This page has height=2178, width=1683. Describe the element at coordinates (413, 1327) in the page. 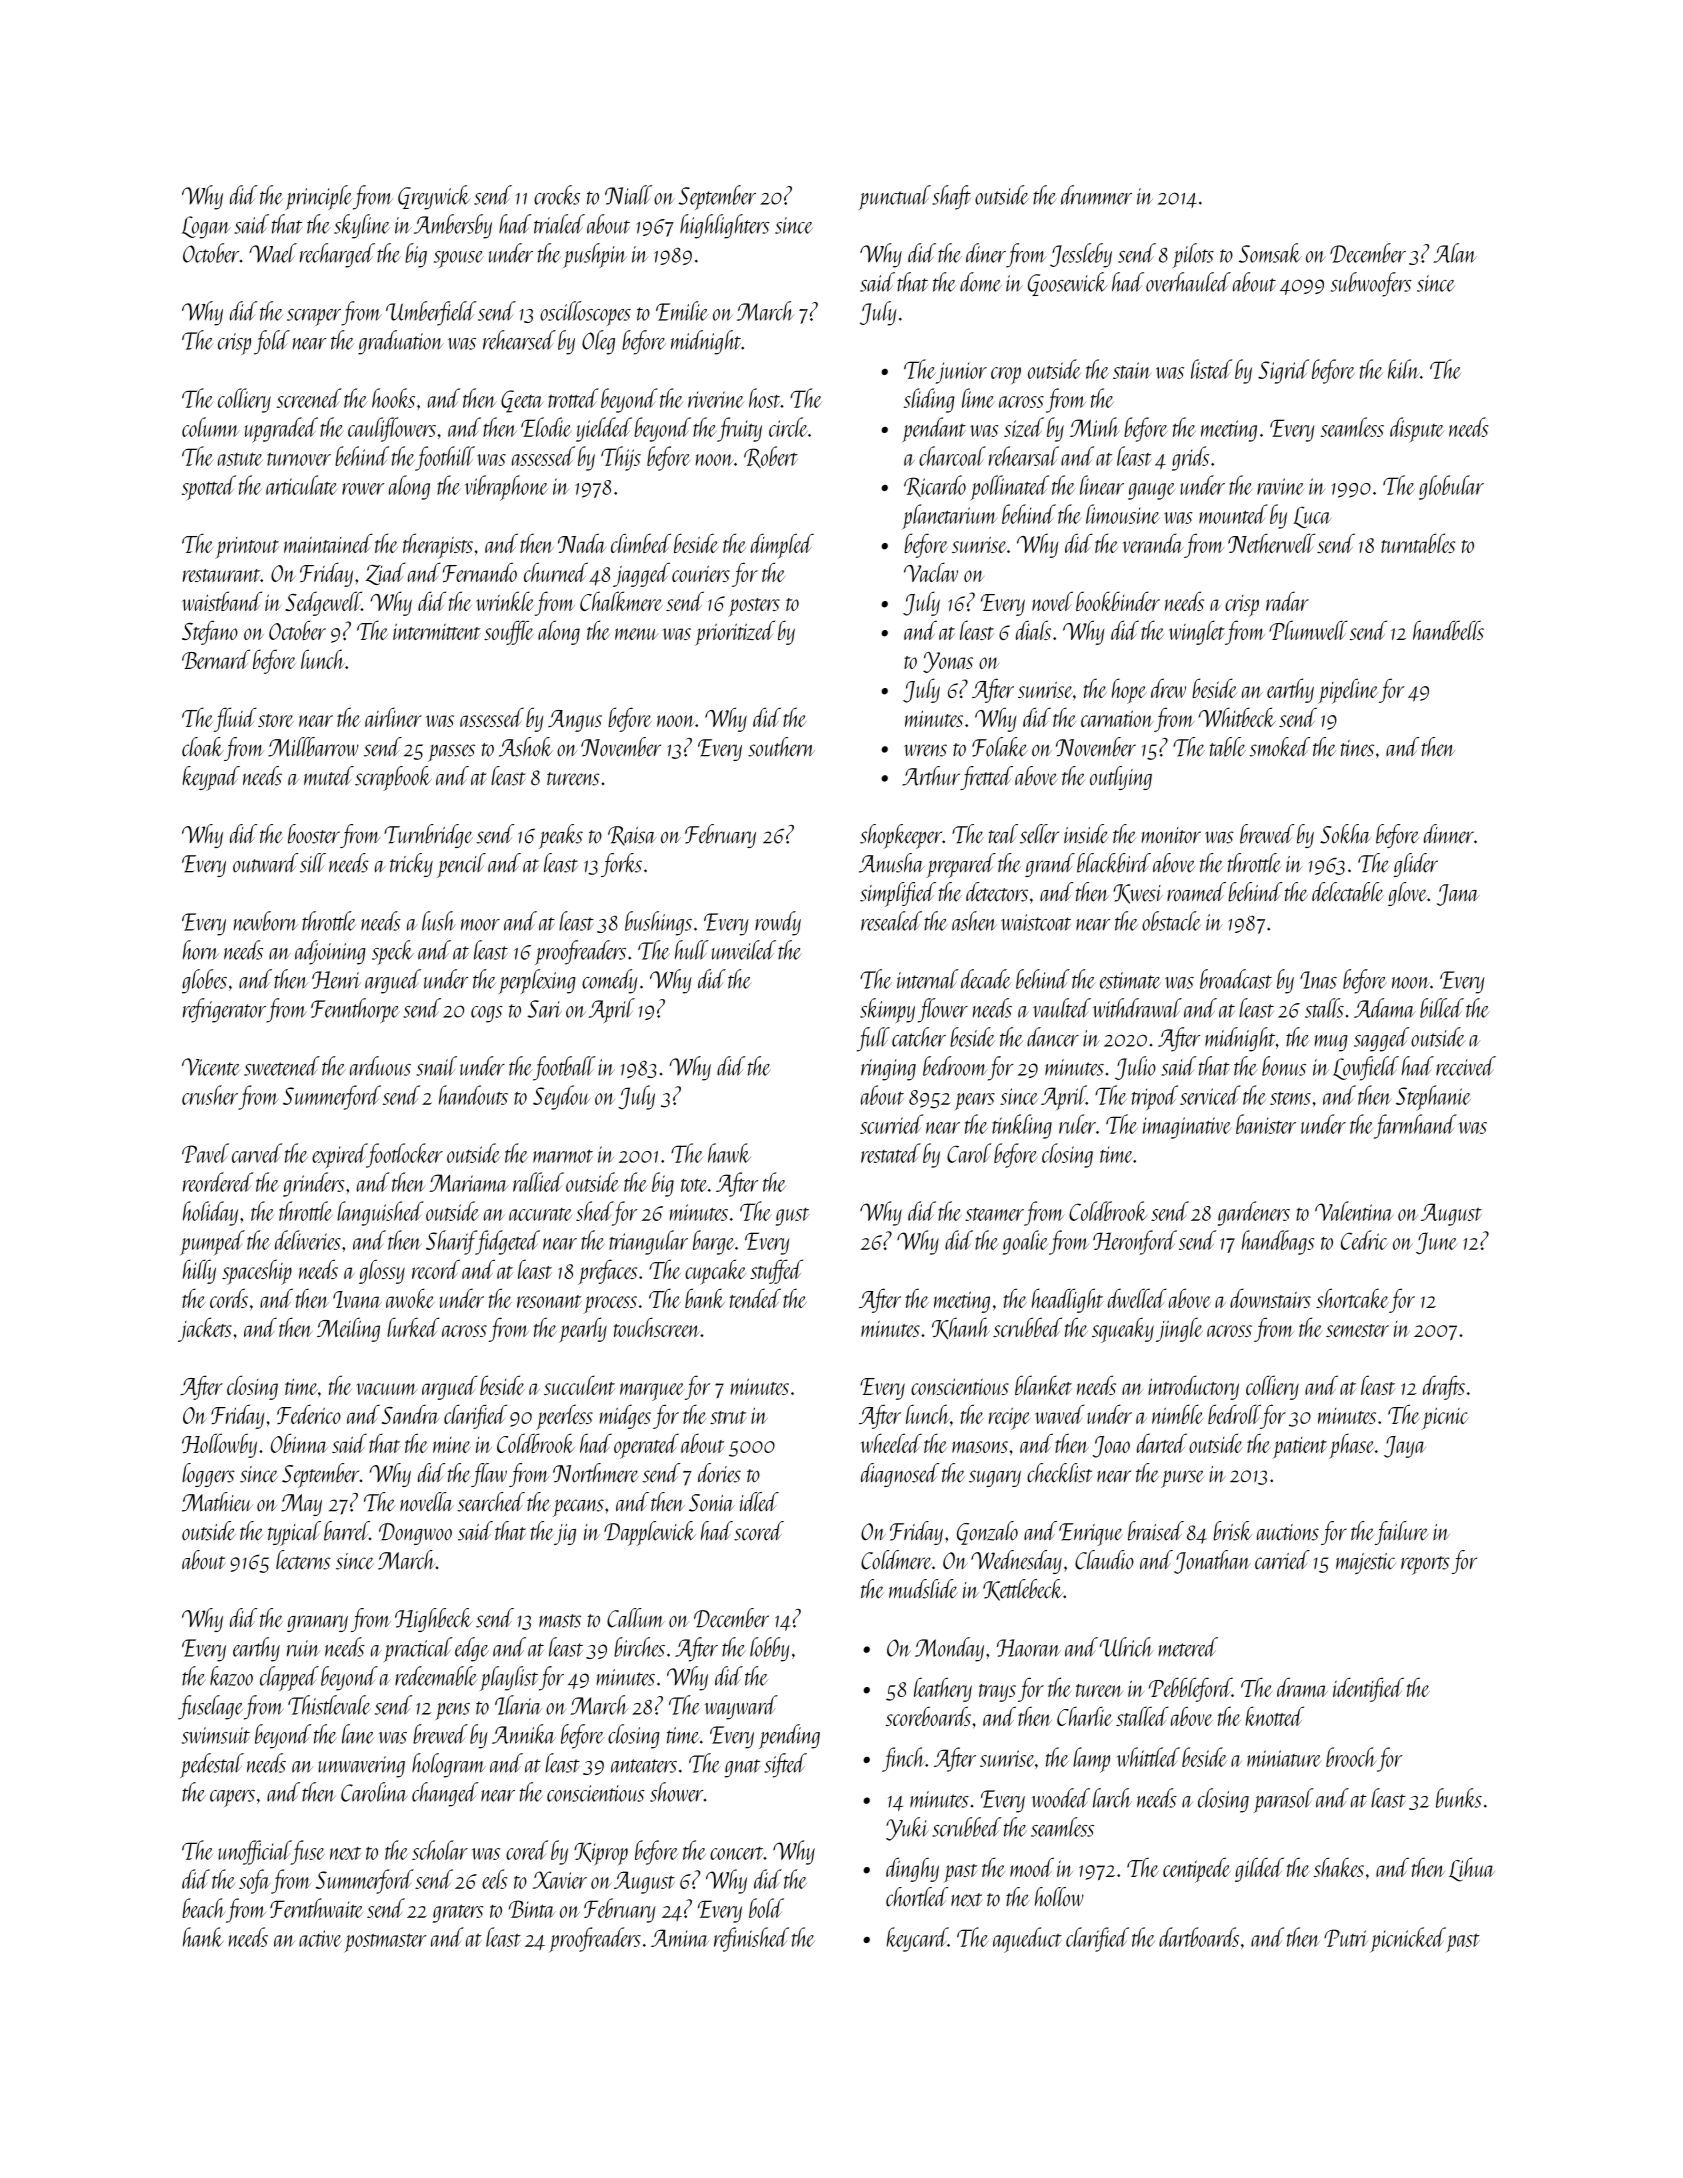

I see `lurked` at that location.
